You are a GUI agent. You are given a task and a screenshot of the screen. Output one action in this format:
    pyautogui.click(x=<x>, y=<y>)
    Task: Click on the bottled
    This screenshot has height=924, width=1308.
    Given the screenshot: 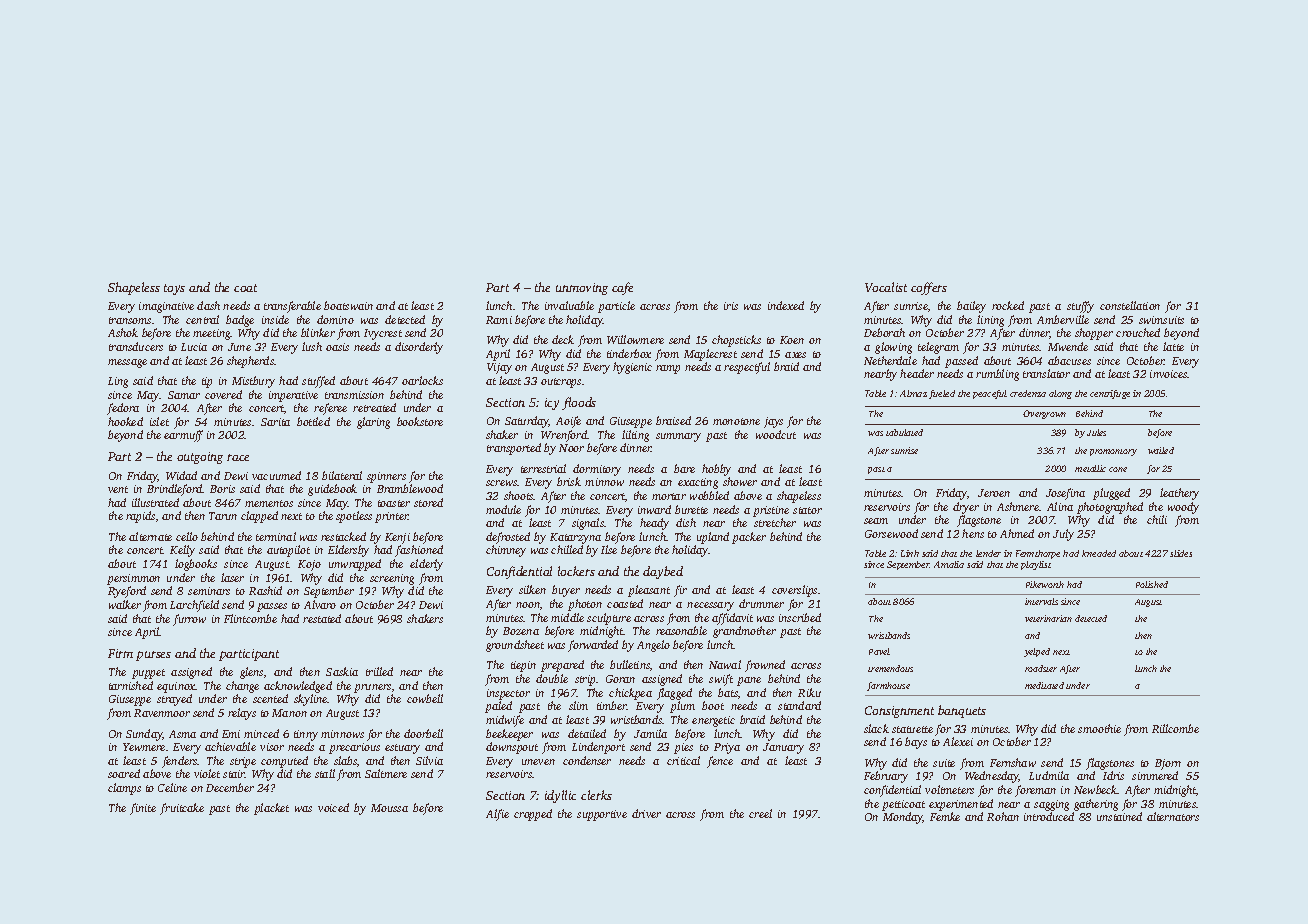 What is the action you would take?
    pyautogui.click(x=313, y=421)
